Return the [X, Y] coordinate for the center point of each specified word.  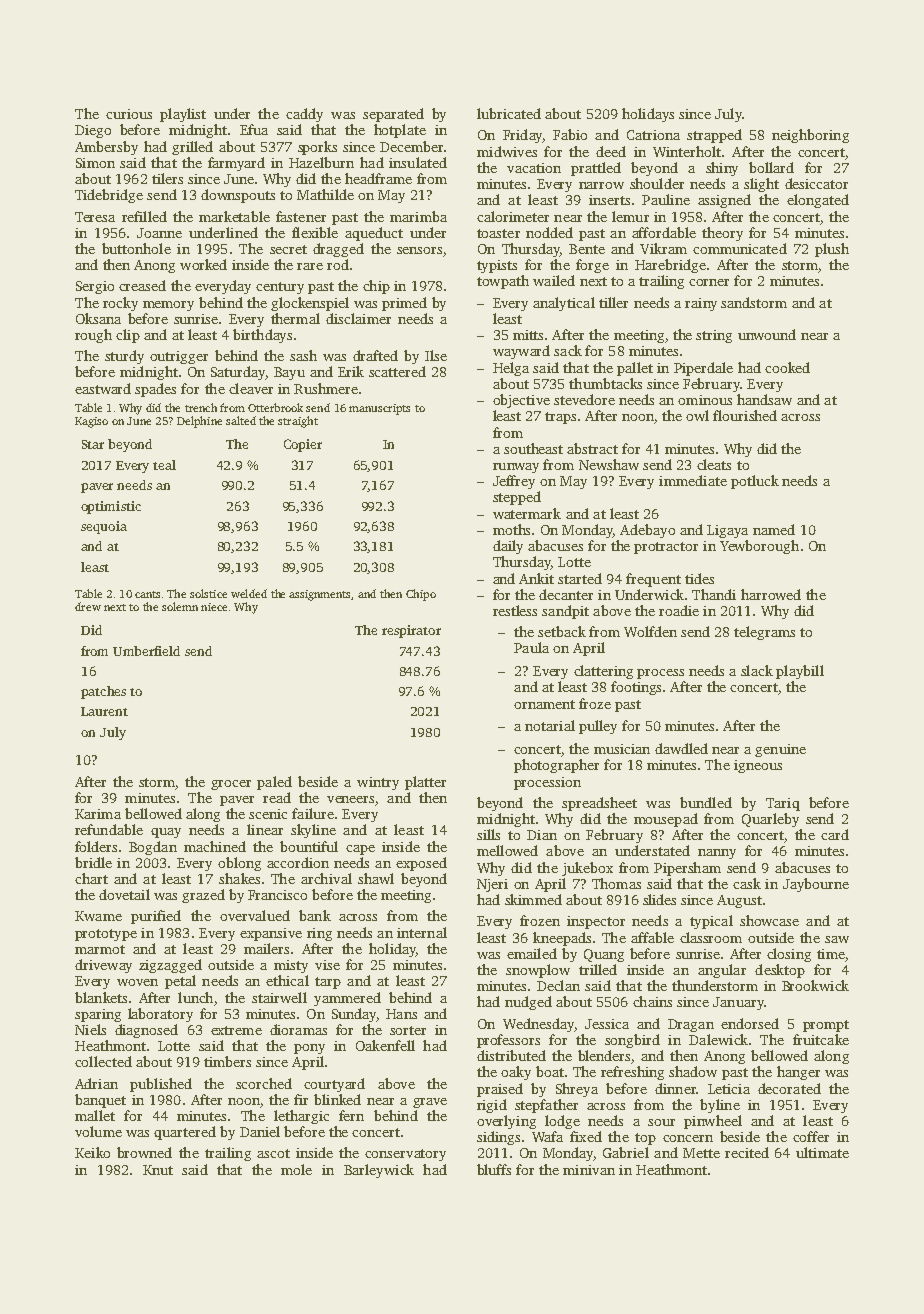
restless [515, 610]
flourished [745, 415]
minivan [589, 1170]
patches [103, 692]
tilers [167, 178]
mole [296, 1169]
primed [404, 304]
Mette [701, 1153]
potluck [755, 482]
